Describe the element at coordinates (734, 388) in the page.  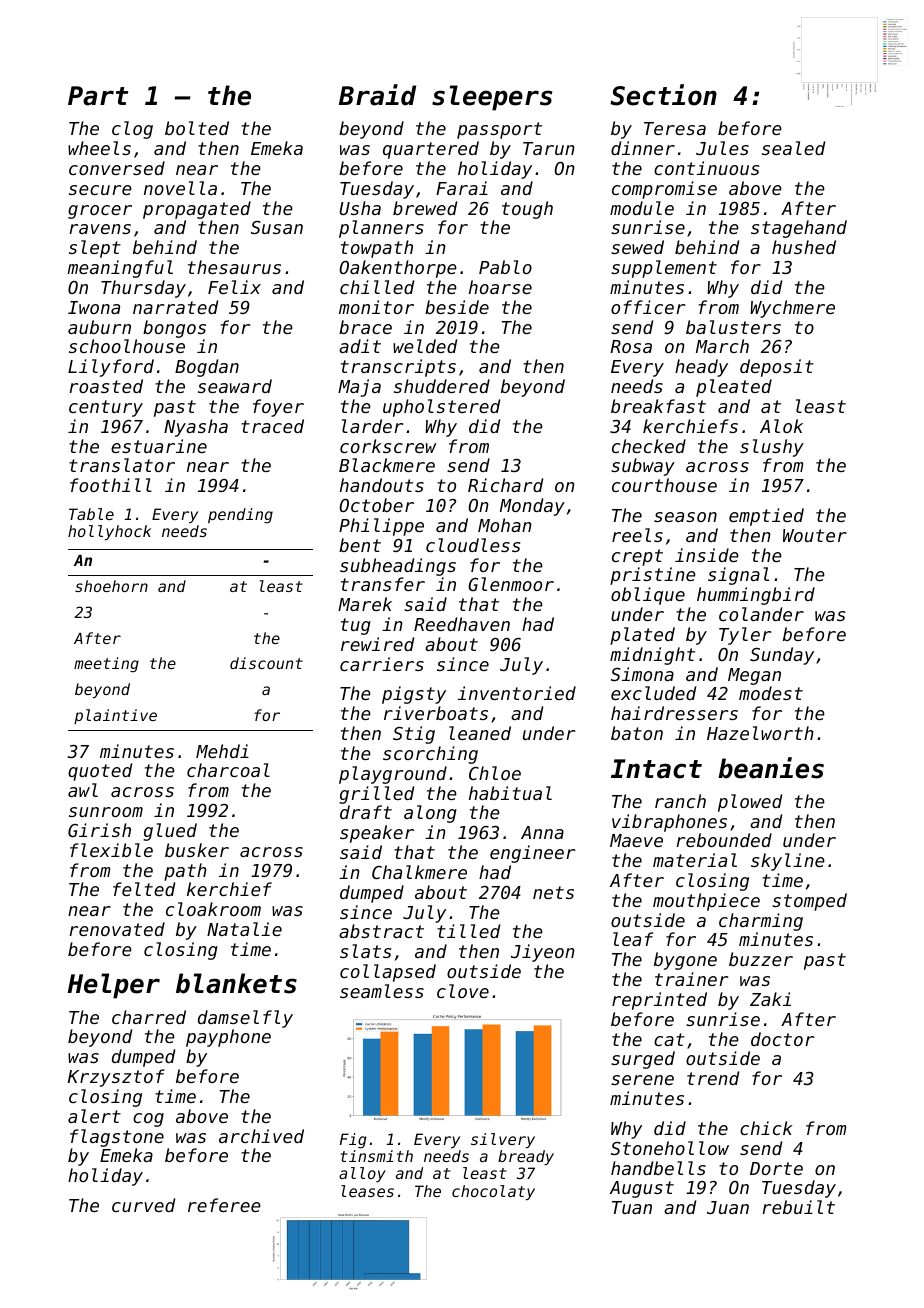
I see `pleated` at that location.
